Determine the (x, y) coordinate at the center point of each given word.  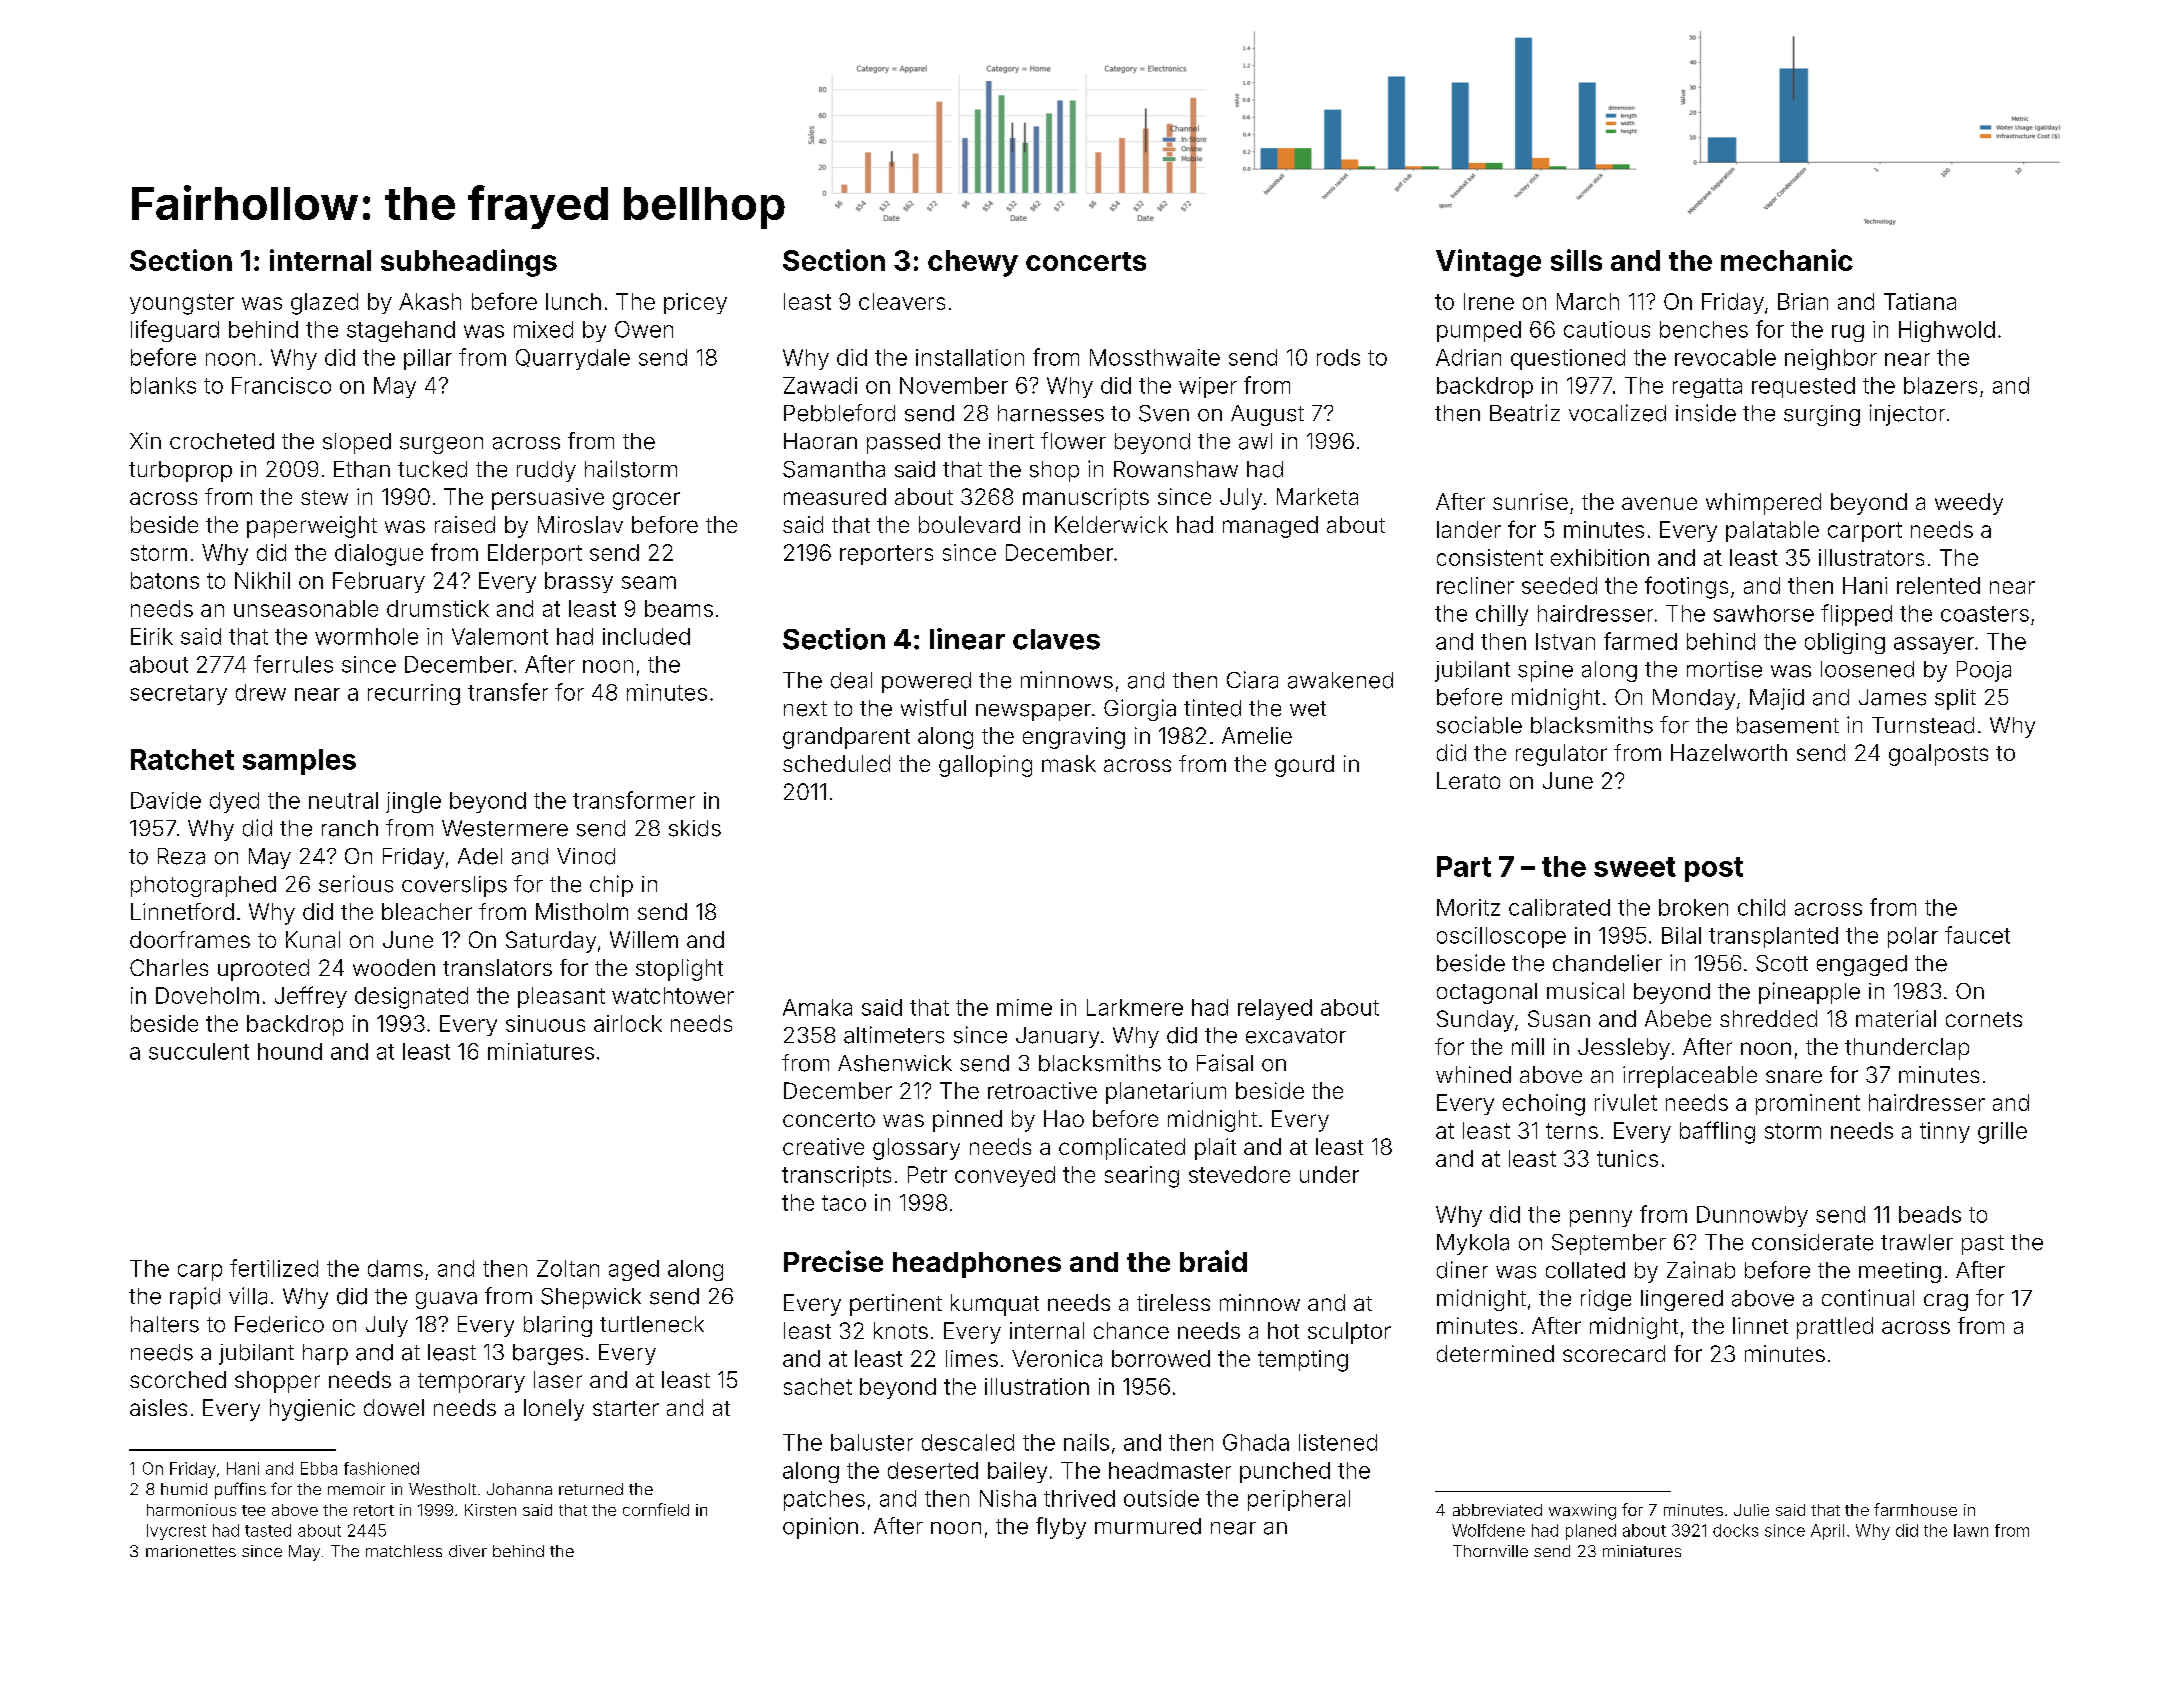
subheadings (469, 263)
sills (1576, 260)
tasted (268, 1530)
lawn (1971, 1530)
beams (679, 608)
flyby (1061, 1528)
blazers (1940, 385)
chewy (973, 263)
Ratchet (182, 759)
